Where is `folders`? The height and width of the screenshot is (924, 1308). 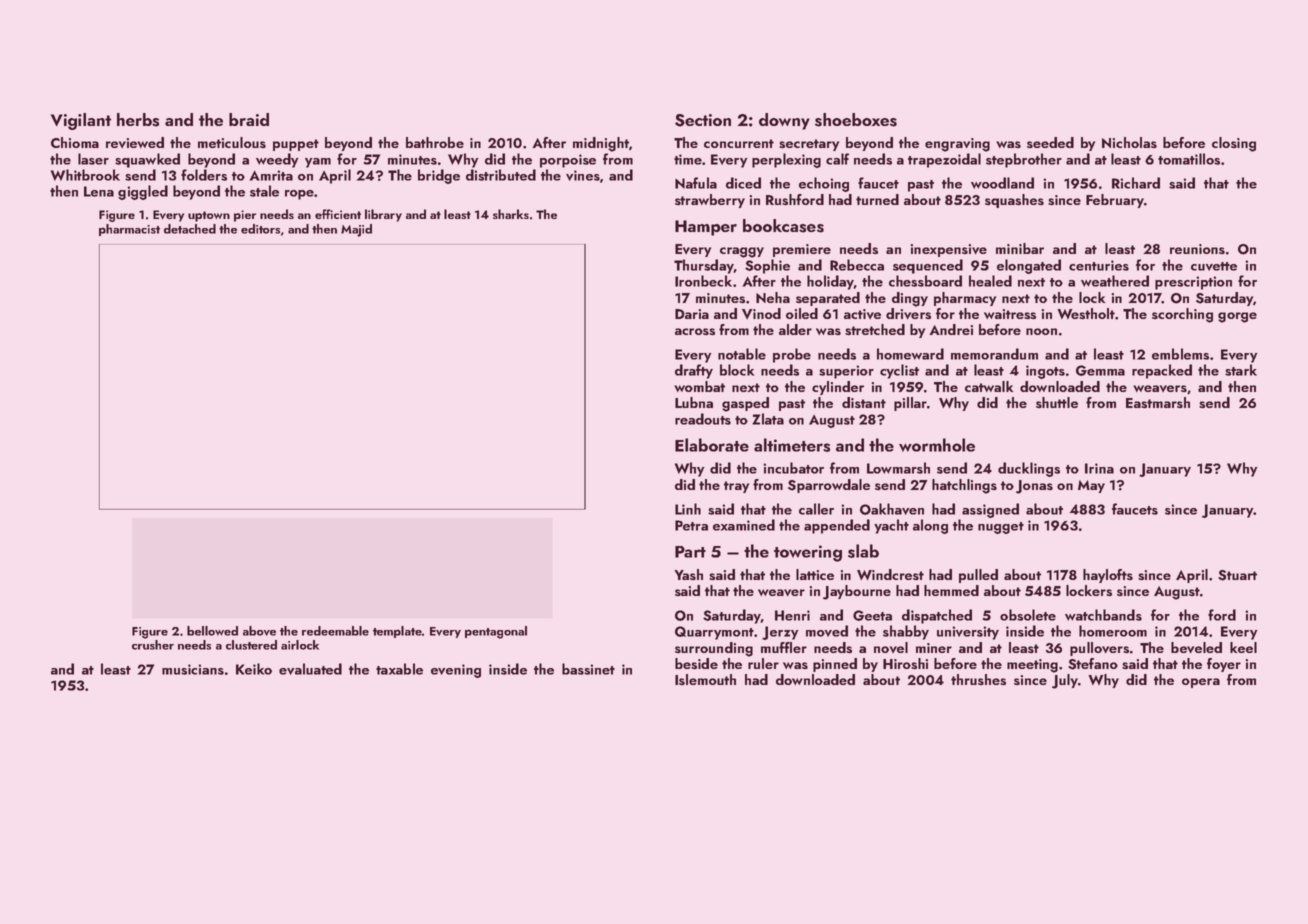 folders is located at coordinates (204, 175).
